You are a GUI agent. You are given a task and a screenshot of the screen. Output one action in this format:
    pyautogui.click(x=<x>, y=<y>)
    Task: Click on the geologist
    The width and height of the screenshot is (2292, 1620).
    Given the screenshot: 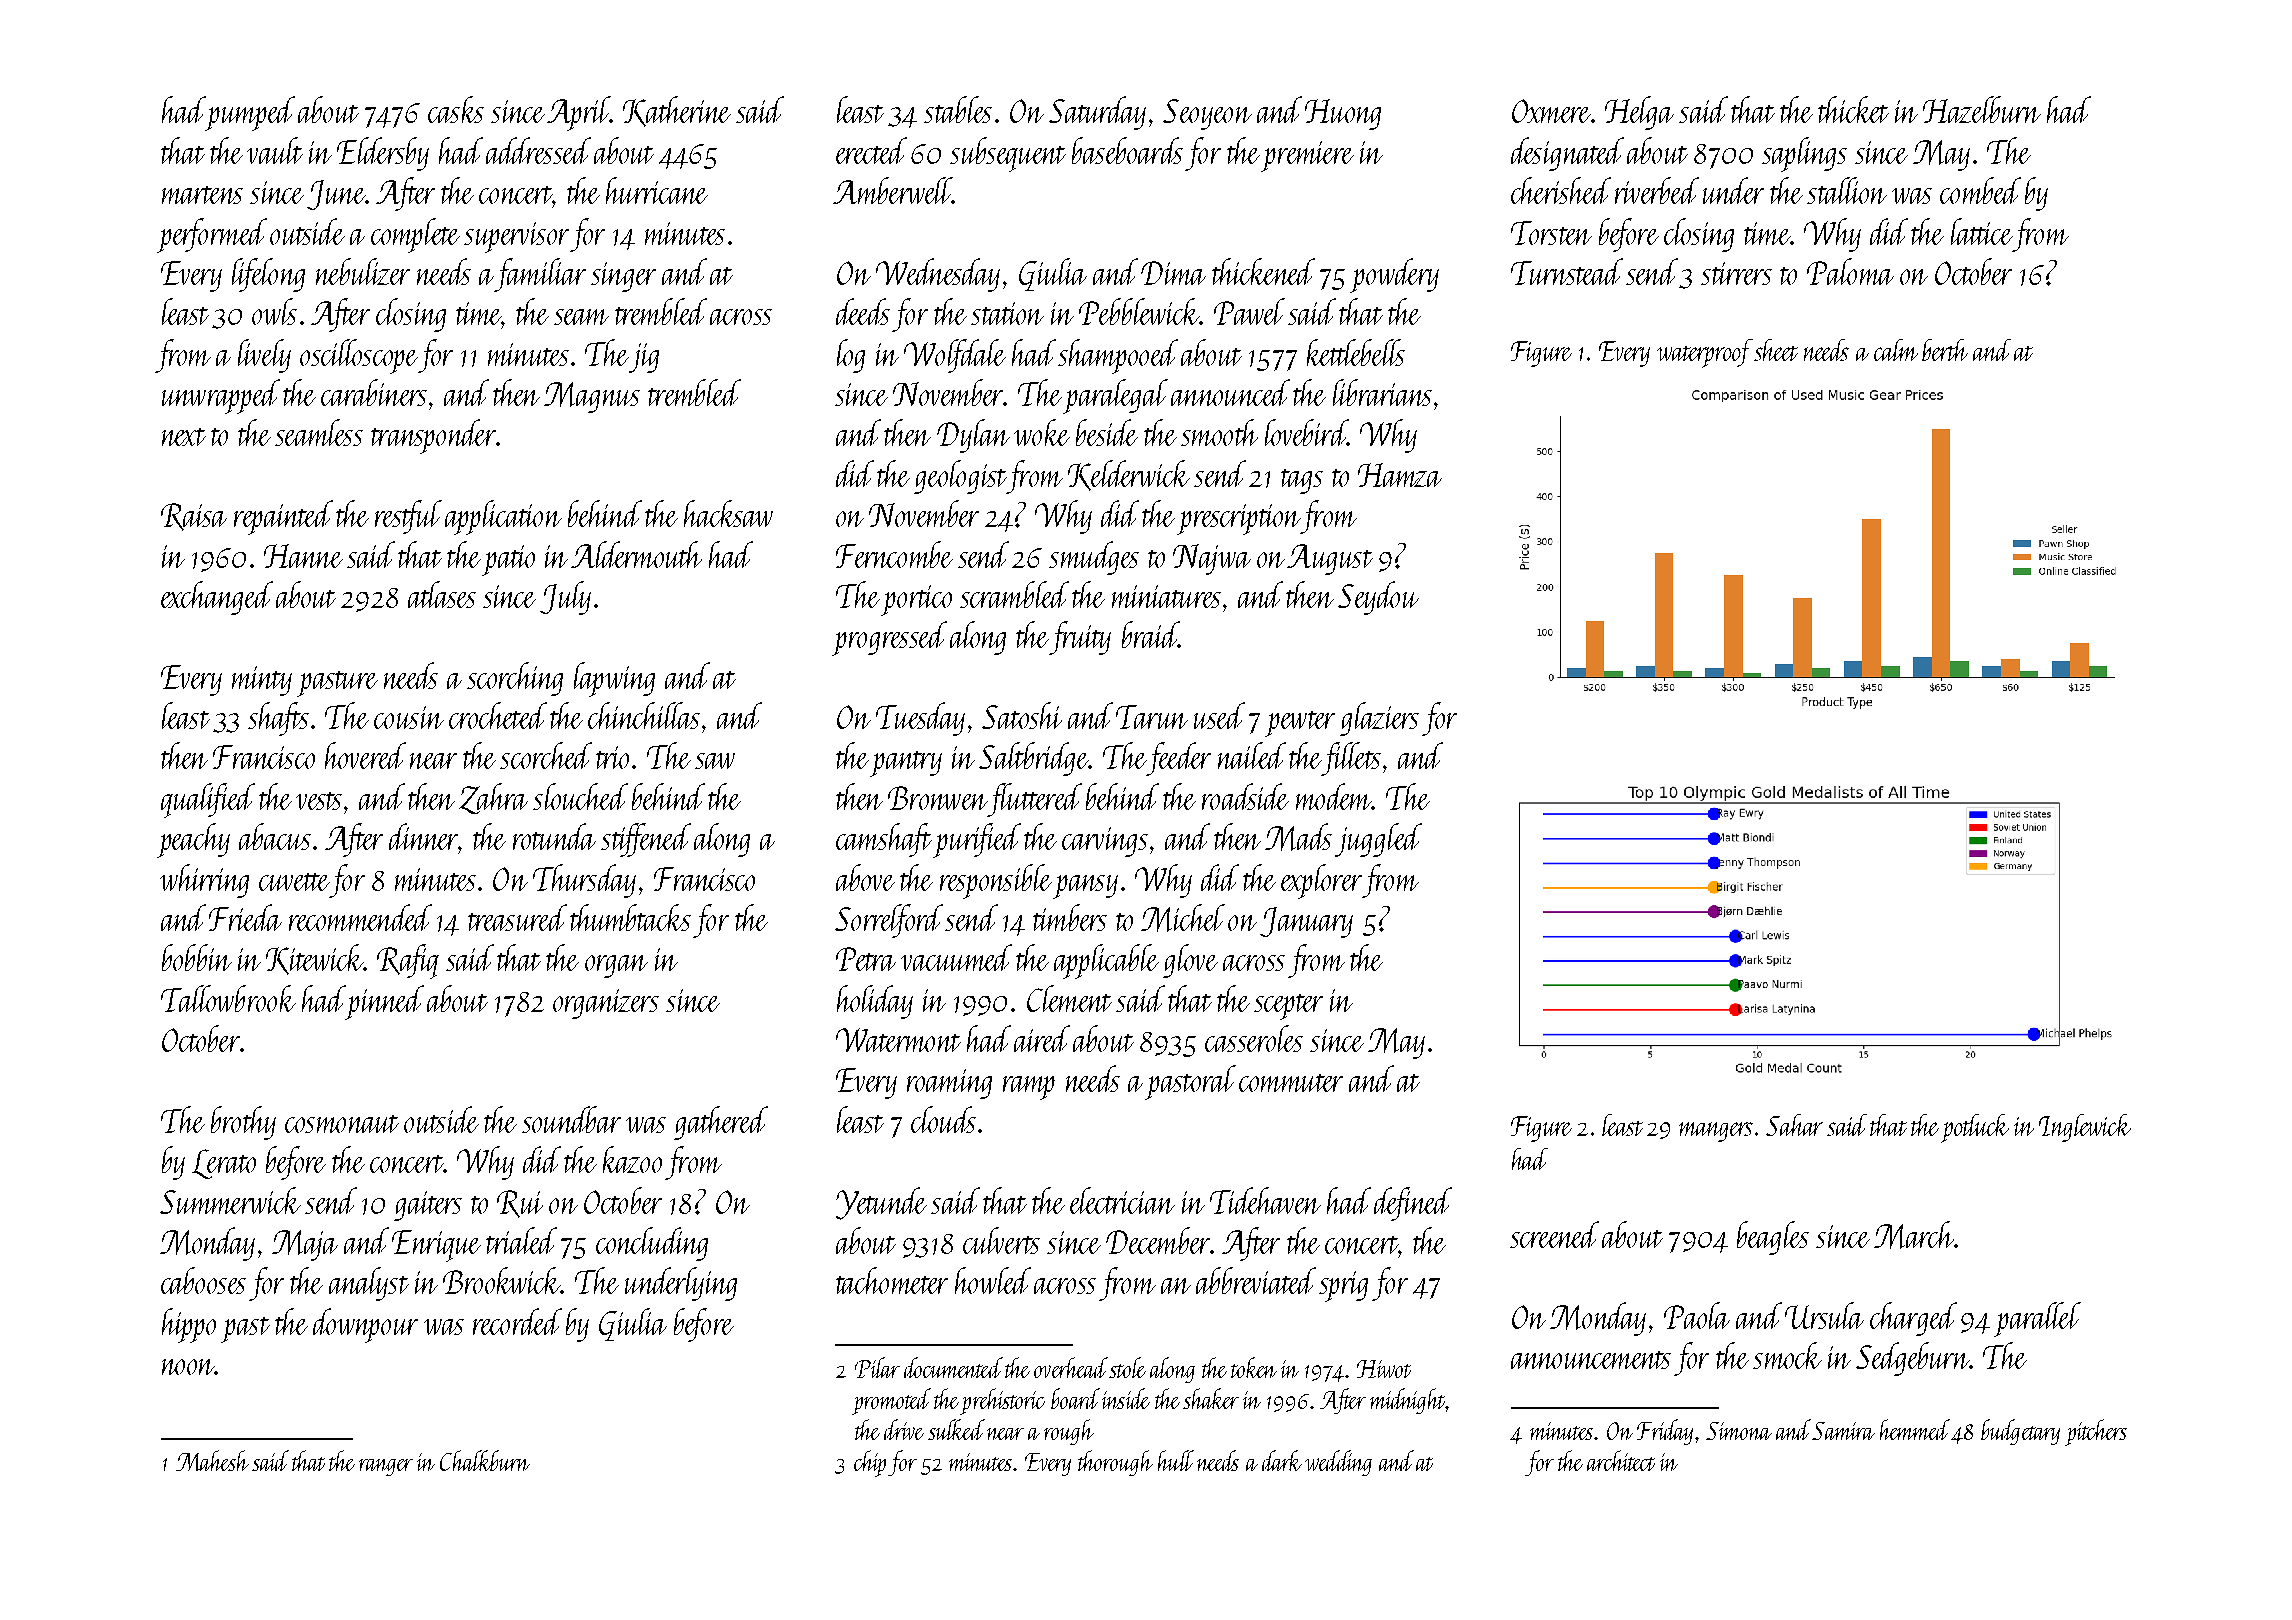 What is the action you would take?
    pyautogui.click(x=960, y=477)
